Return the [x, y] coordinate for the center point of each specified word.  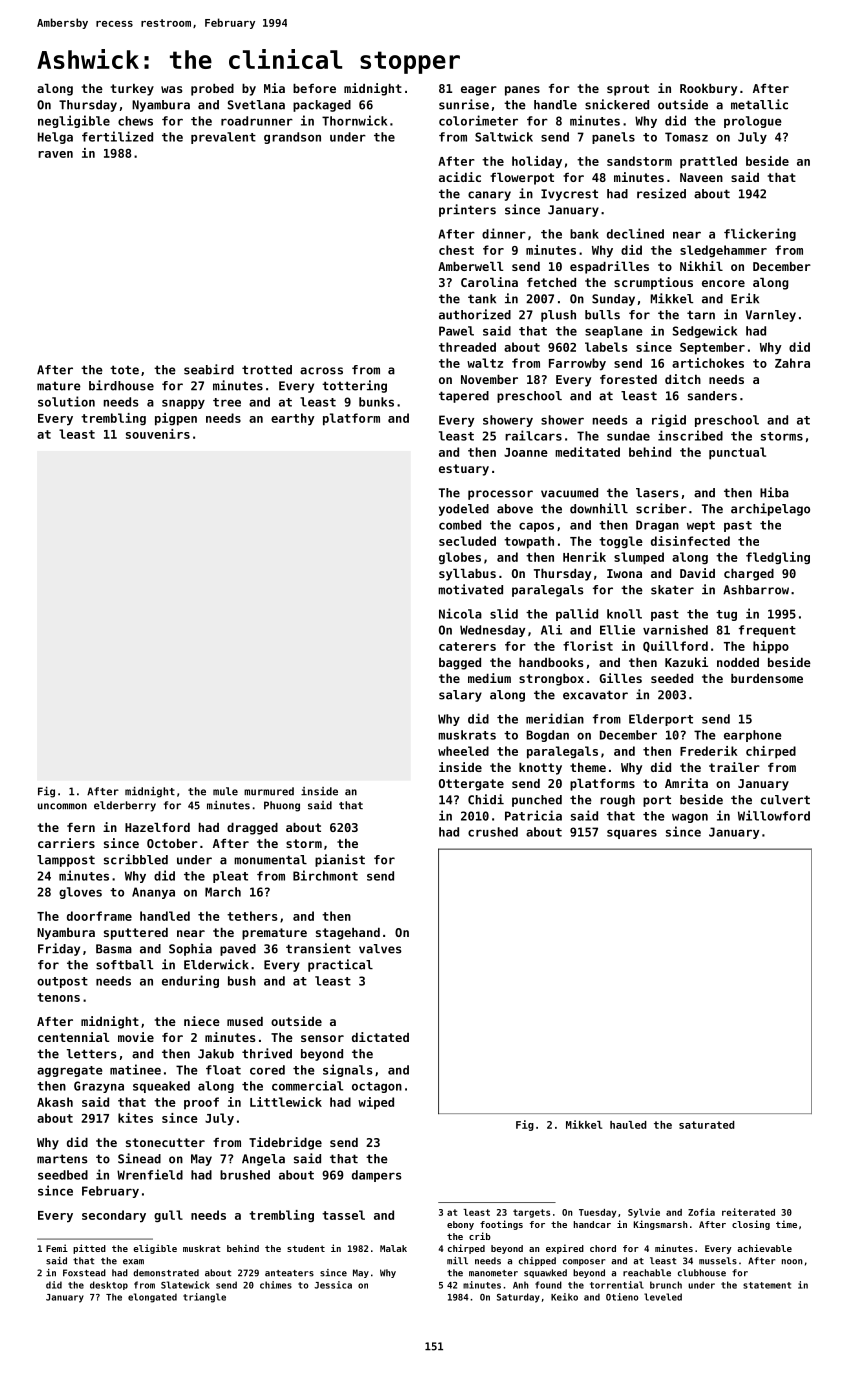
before [314, 88]
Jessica [333, 1285]
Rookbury [708, 90]
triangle [204, 1298]
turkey [132, 90]
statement [767, 1285]
